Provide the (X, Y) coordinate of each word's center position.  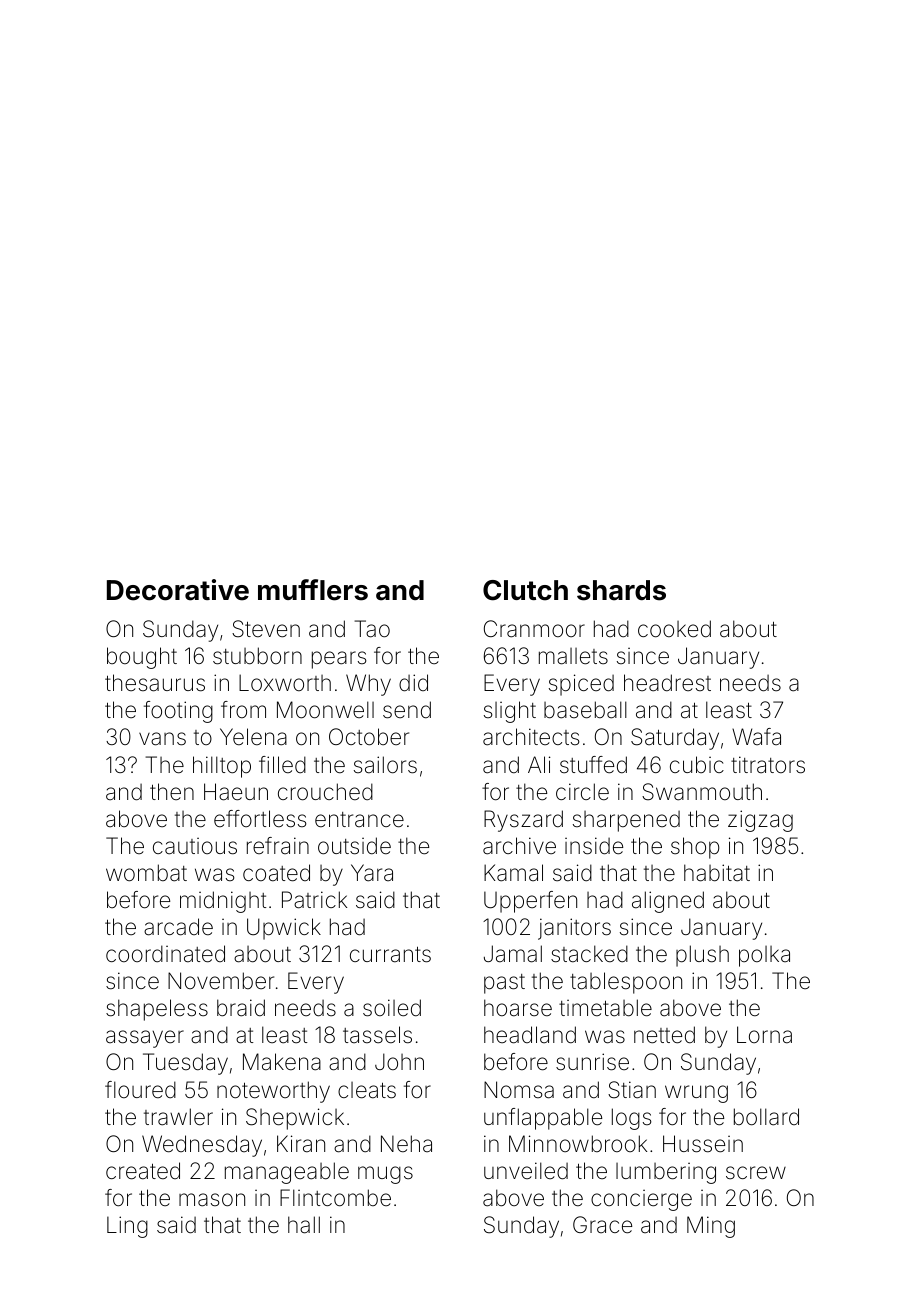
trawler (178, 1117)
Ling (127, 1227)
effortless (260, 819)
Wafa (756, 737)
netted (664, 1035)
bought (142, 658)
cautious (195, 846)
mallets (573, 656)
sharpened (626, 821)
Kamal (513, 873)
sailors (385, 765)
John (399, 1061)
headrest (667, 683)
